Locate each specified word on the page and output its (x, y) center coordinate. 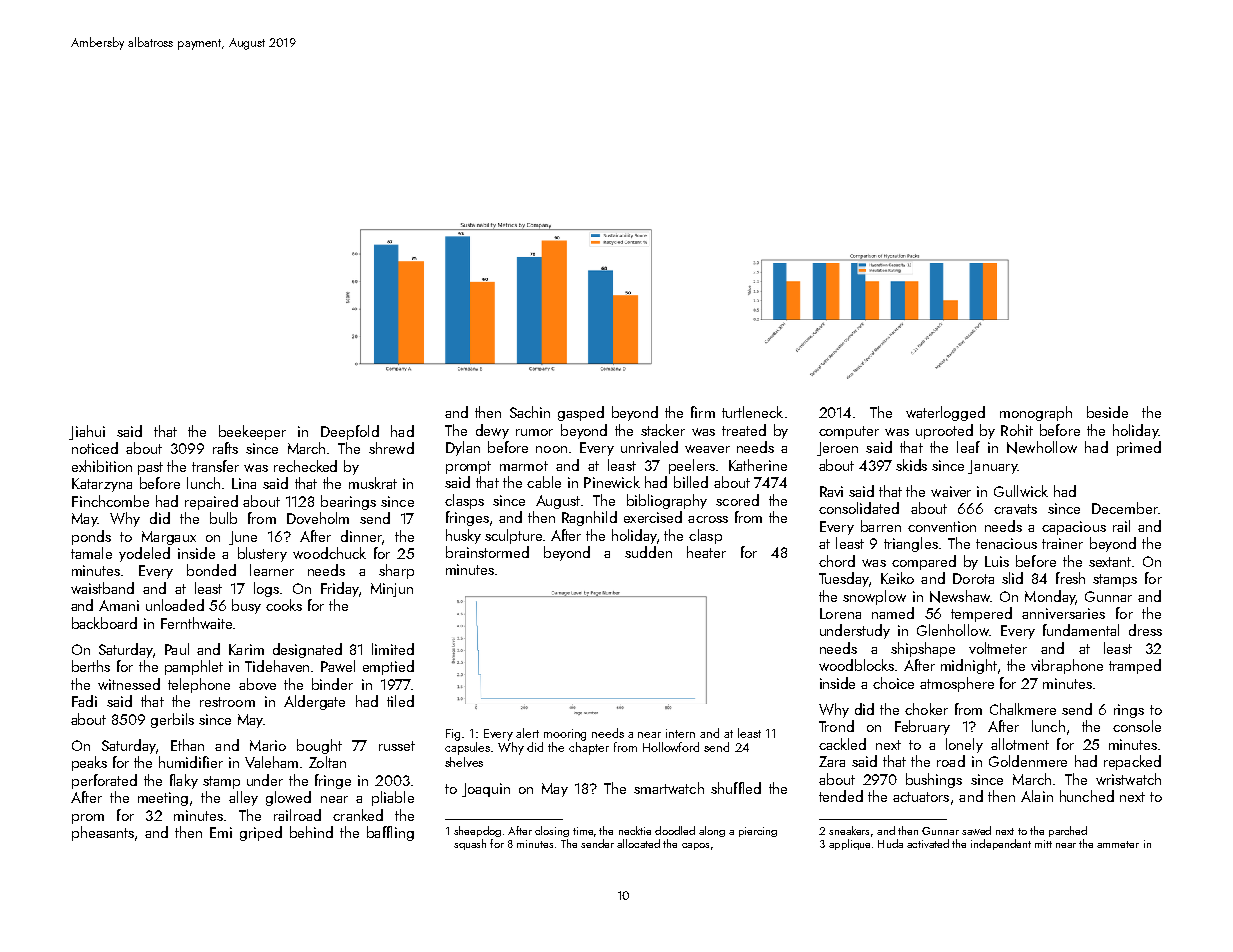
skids (911, 465)
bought (319, 746)
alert (527, 733)
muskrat (373, 483)
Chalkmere (1023, 709)
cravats (1015, 509)
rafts (225, 448)
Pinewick (612, 482)
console (1137, 726)
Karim (246, 649)
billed (691, 482)
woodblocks (856, 665)
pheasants (103, 833)
